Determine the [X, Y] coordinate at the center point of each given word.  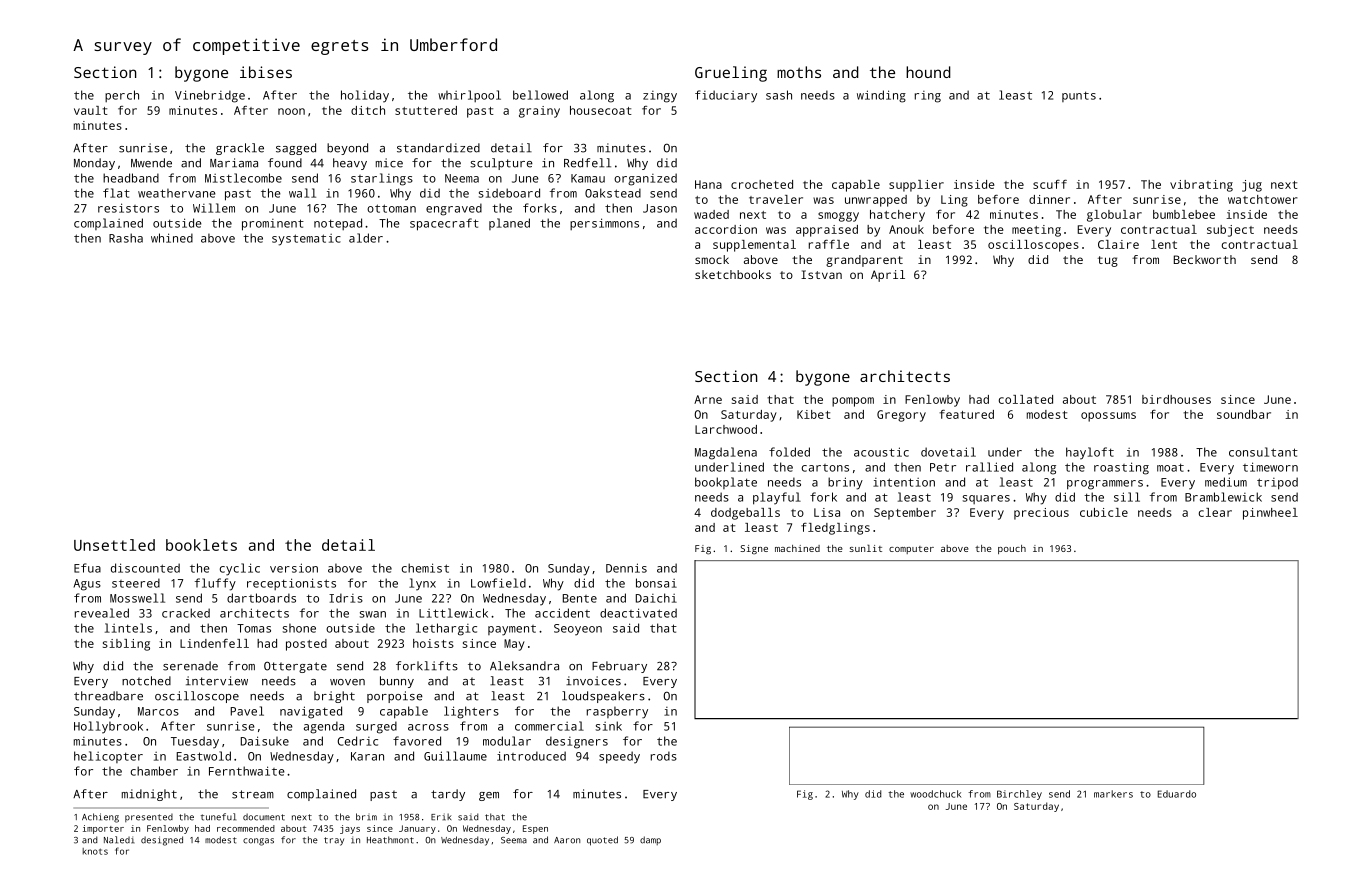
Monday [94, 164]
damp [650, 840]
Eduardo [1177, 794]
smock [712, 259]
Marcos [158, 711]
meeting [1036, 231]
